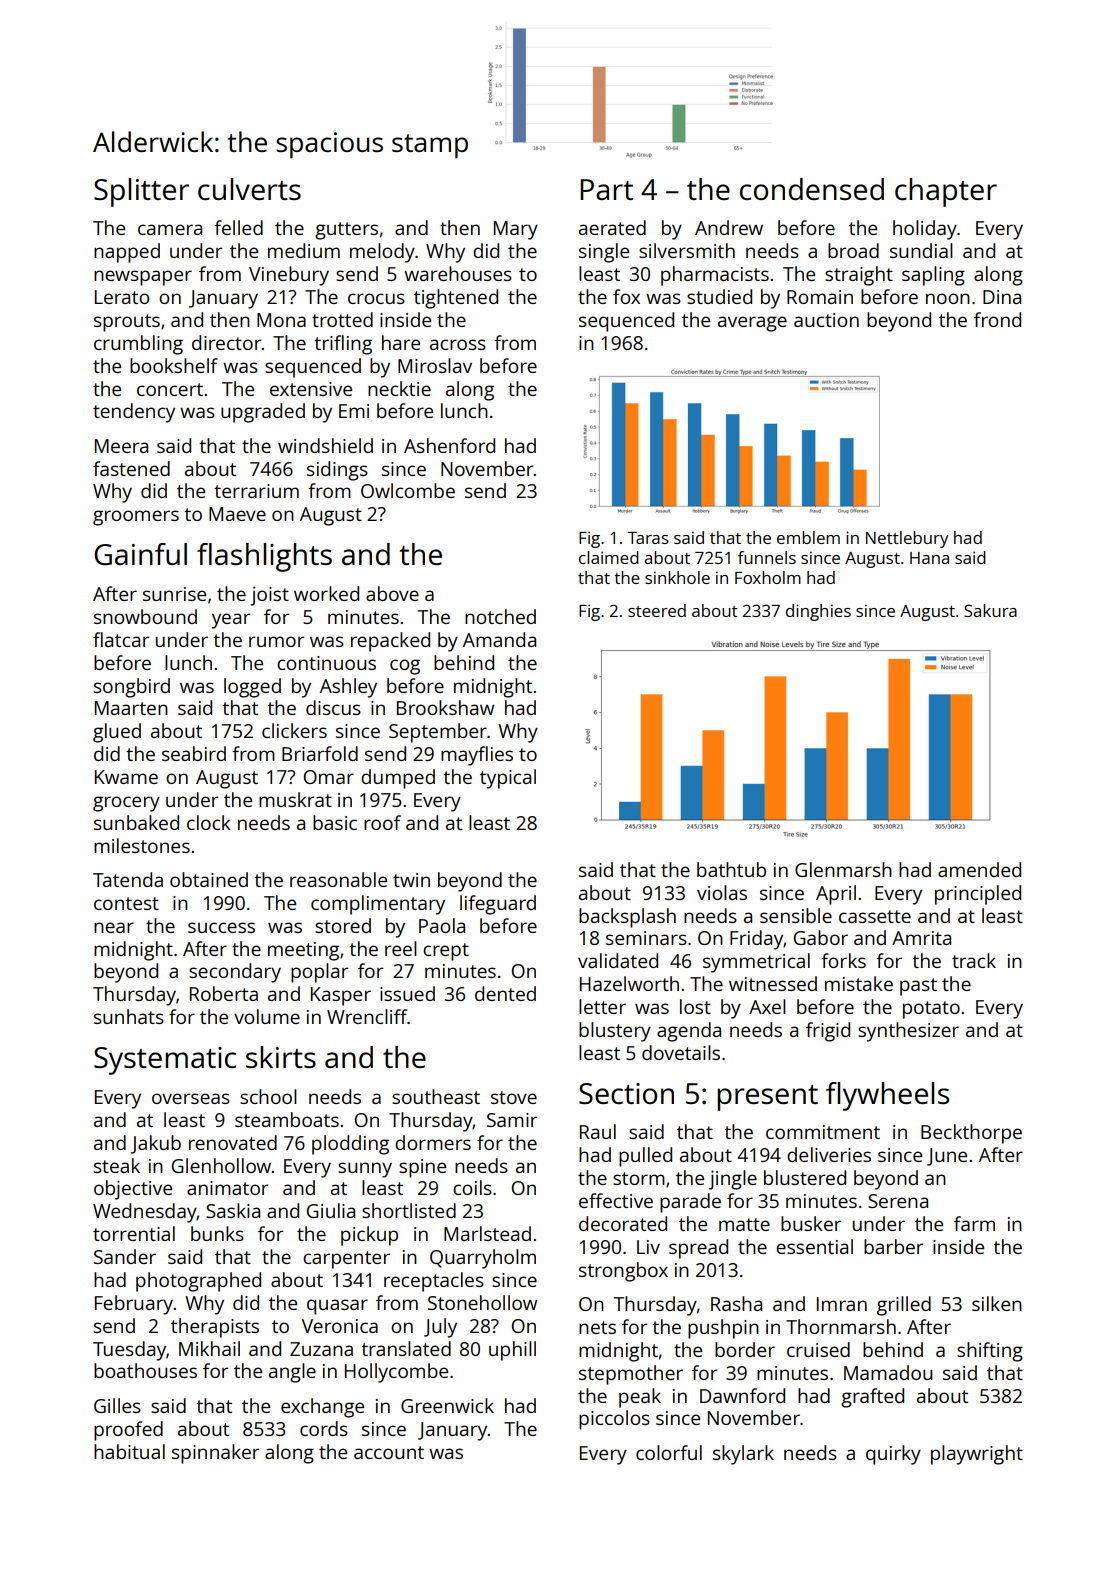  Describe the element at coordinates (343, 345) in the image. I see `trifling` at that location.
